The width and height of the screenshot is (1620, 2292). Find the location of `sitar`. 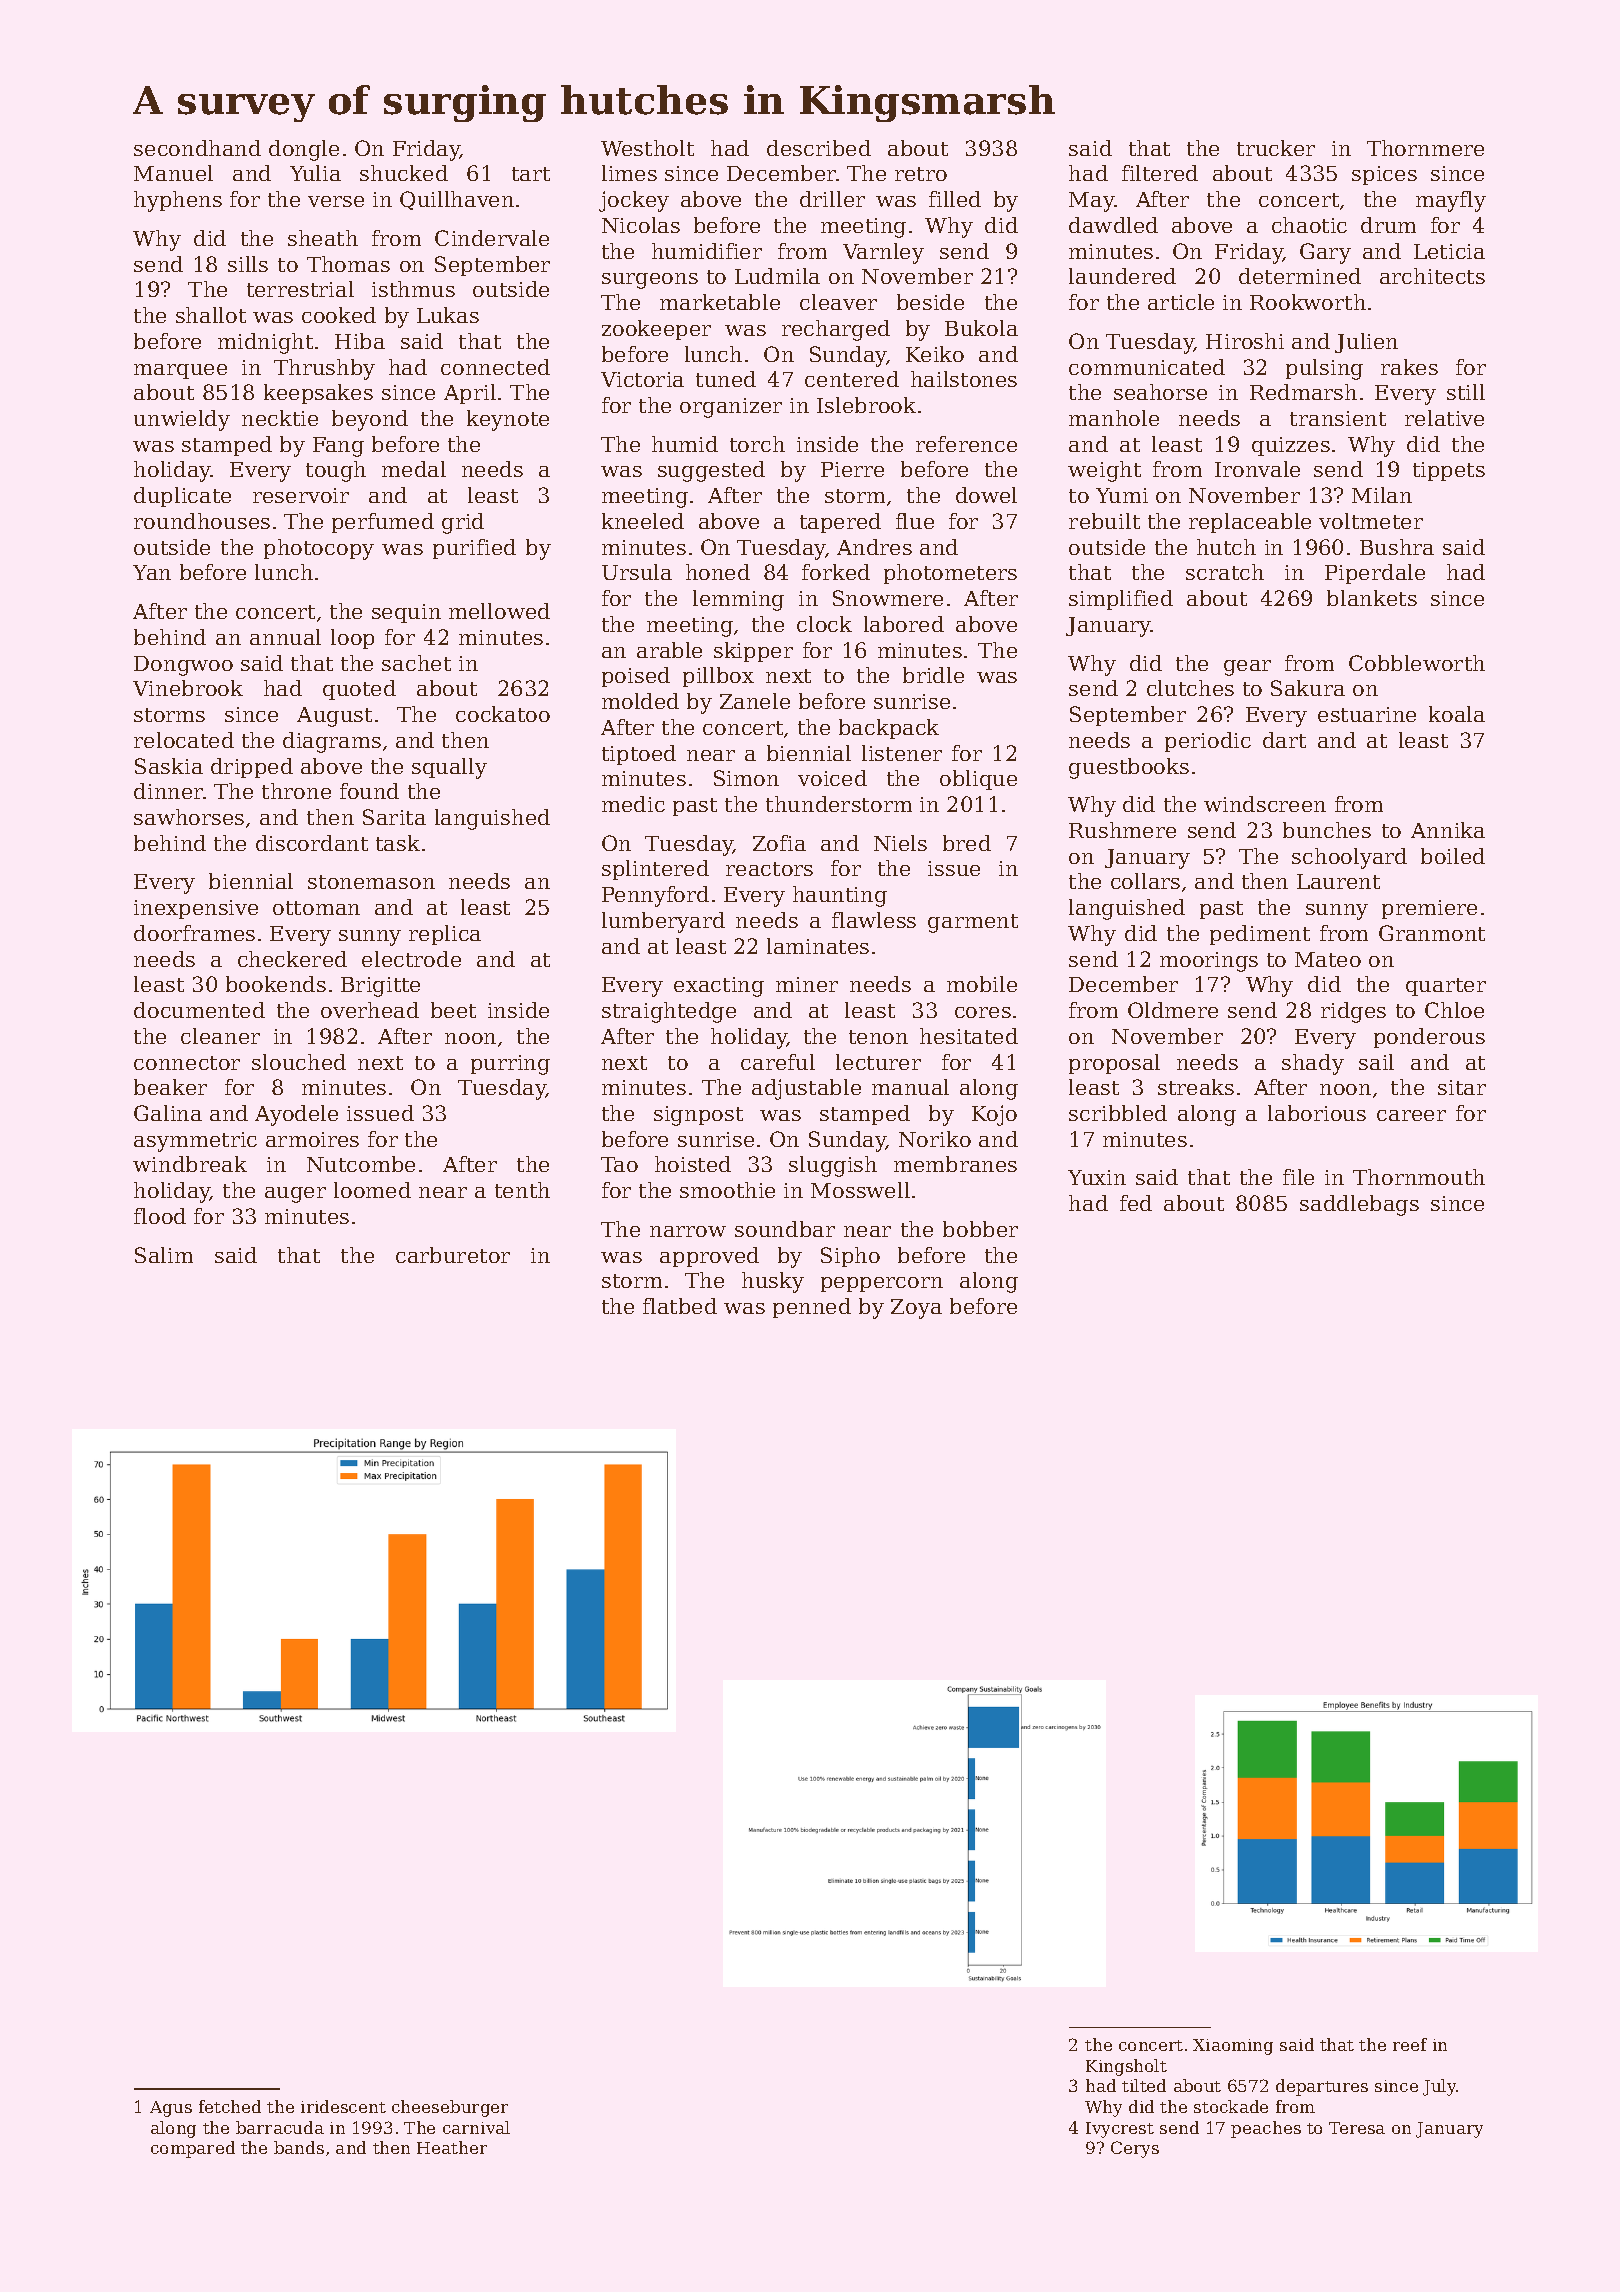

sitar is located at coordinates (1462, 1087).
